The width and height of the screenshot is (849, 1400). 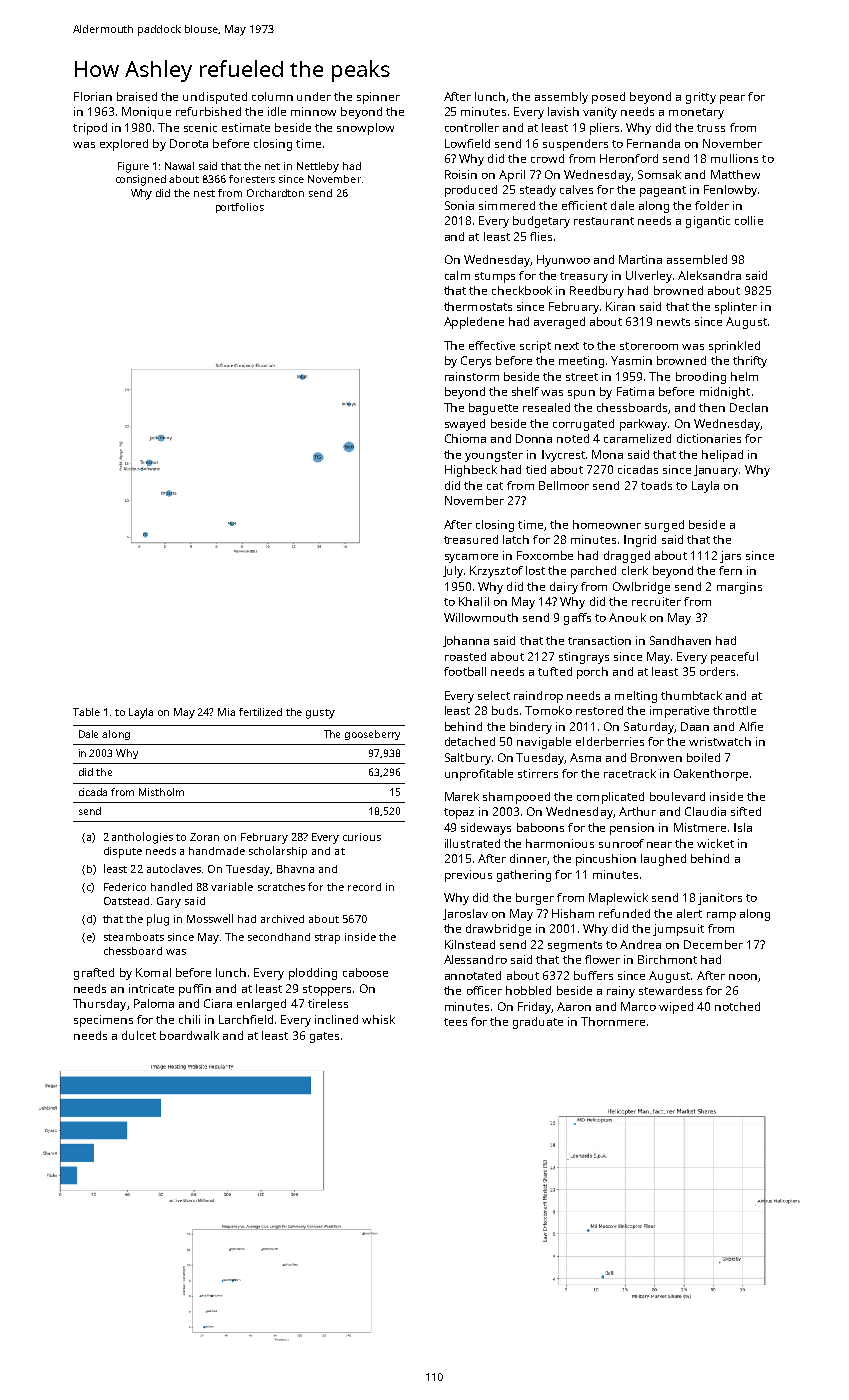 What do you see at coordinates (751, 726) in the screenshot?
I see `Alfie` at bounding box center [751, 726].
